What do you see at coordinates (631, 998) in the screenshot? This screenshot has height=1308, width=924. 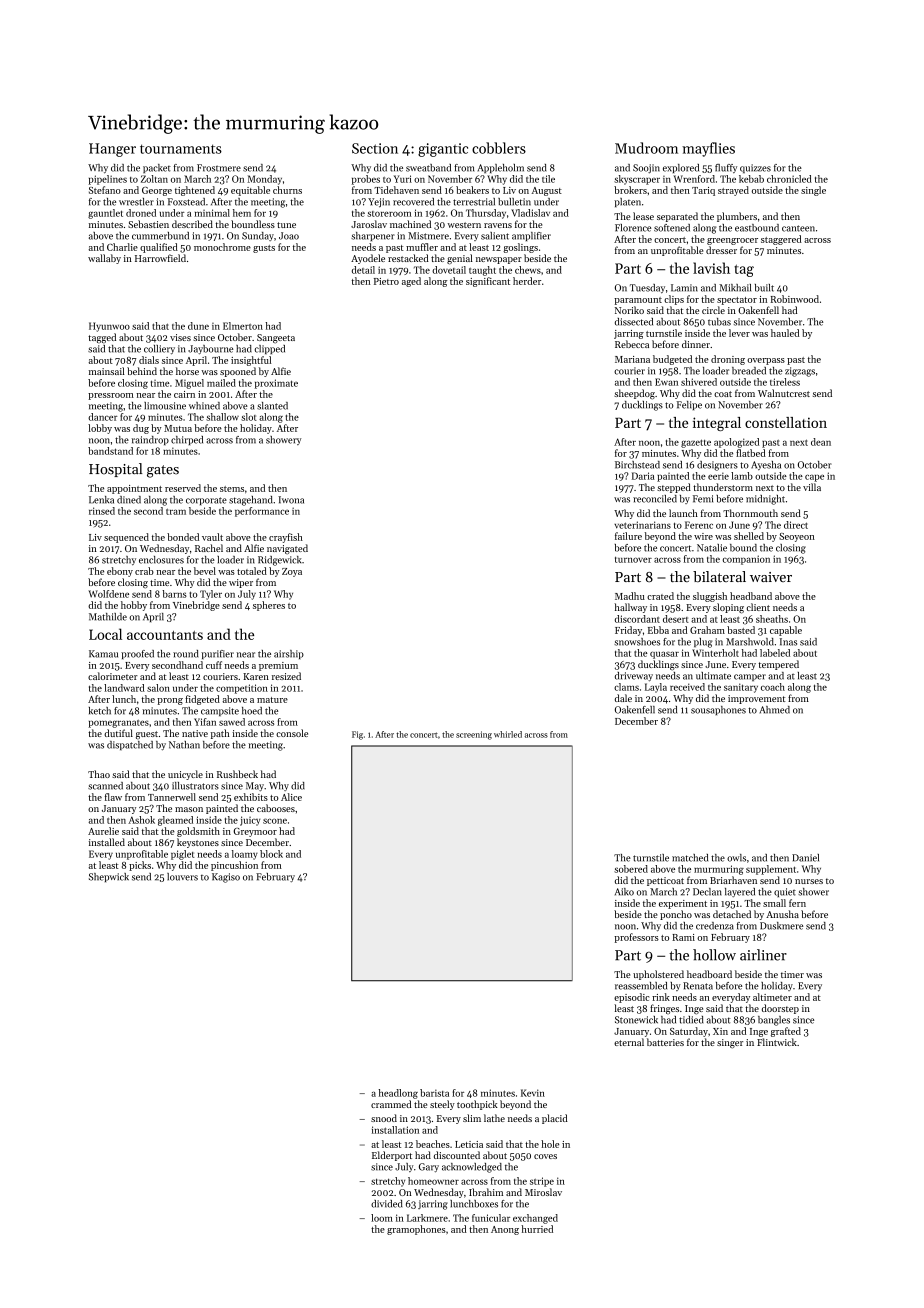 I see `episodic` at bounding box center [631, 998].
